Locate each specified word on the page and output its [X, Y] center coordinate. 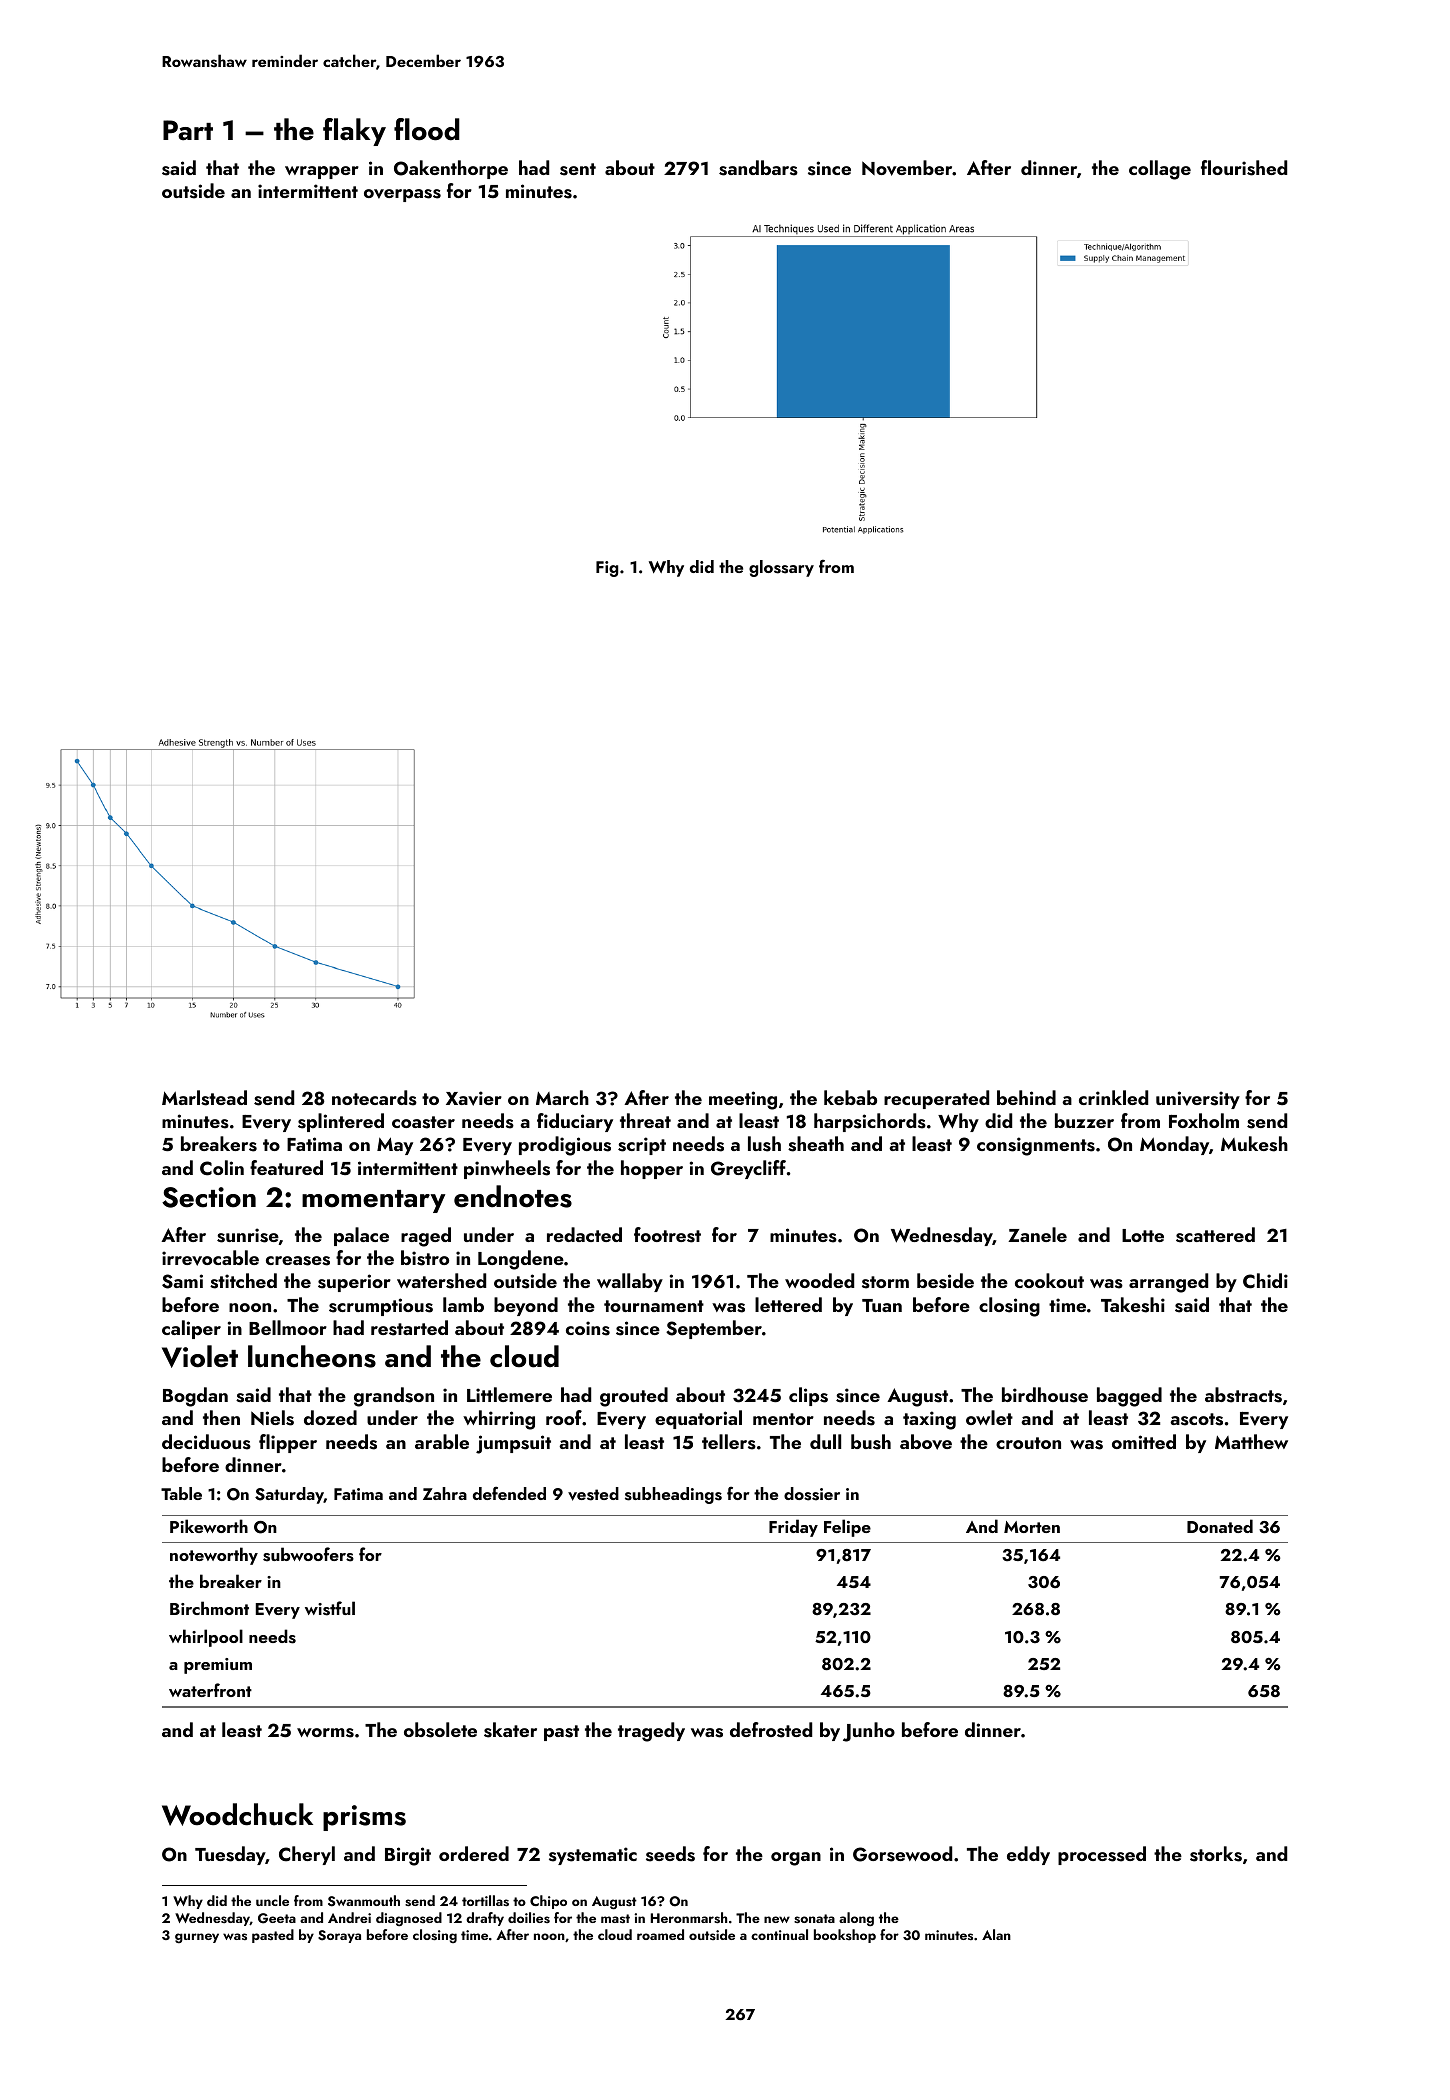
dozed [330, 1417]
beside [945, 1281]
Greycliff [748, 1169]
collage [1160, 170]
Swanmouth [364, 1901]
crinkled [1113, 1097]
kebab [850, 1097]
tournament [654, 1306]
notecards [374, 1098]
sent [578, 169]
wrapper [322, 172]
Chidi [1265, 1281]
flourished [1244, 168]
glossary [781, 568]
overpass [402, 195]
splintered [341, 1122]
